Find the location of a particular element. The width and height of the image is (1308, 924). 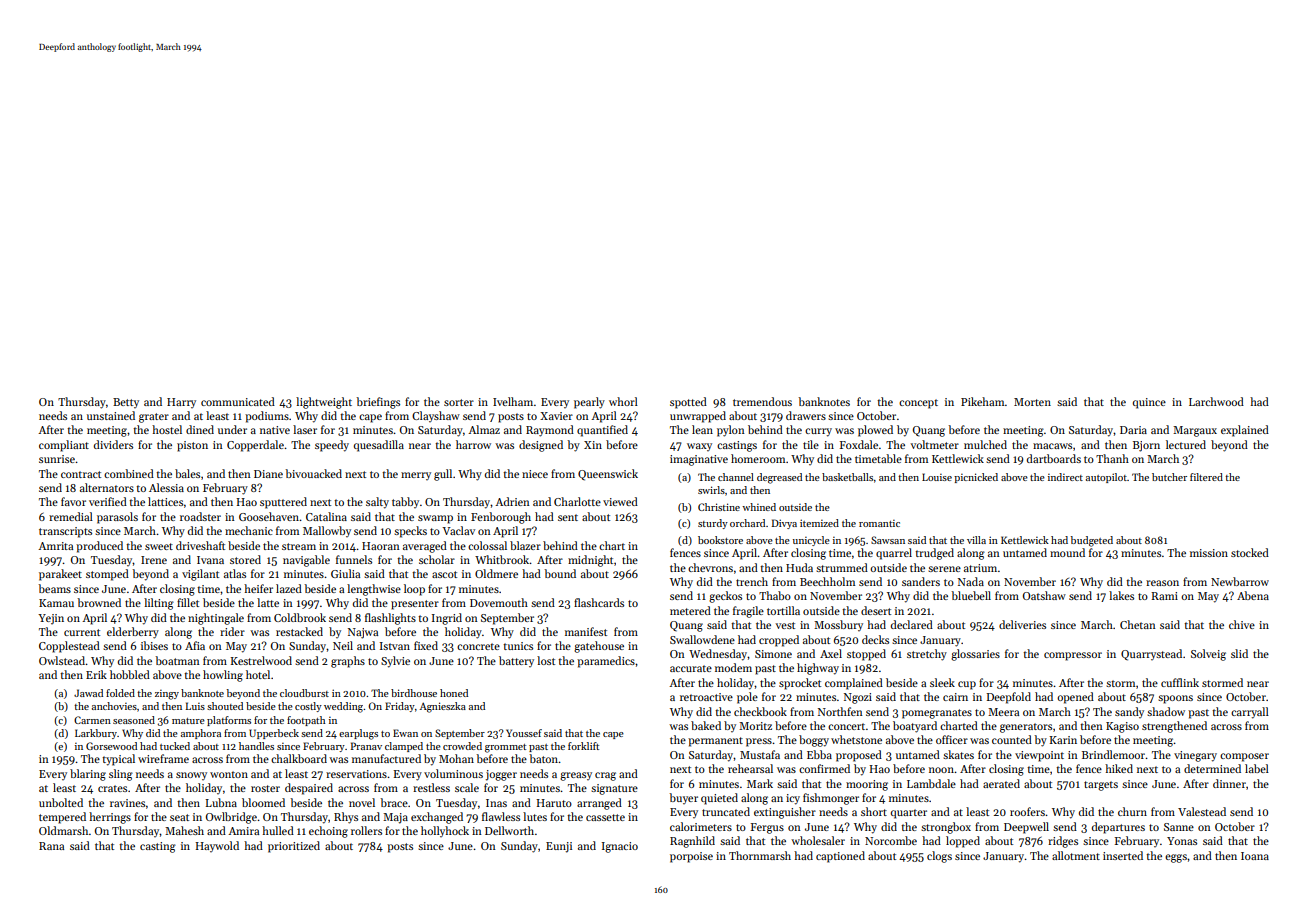

stomped is located at coordinates (107, 575).
